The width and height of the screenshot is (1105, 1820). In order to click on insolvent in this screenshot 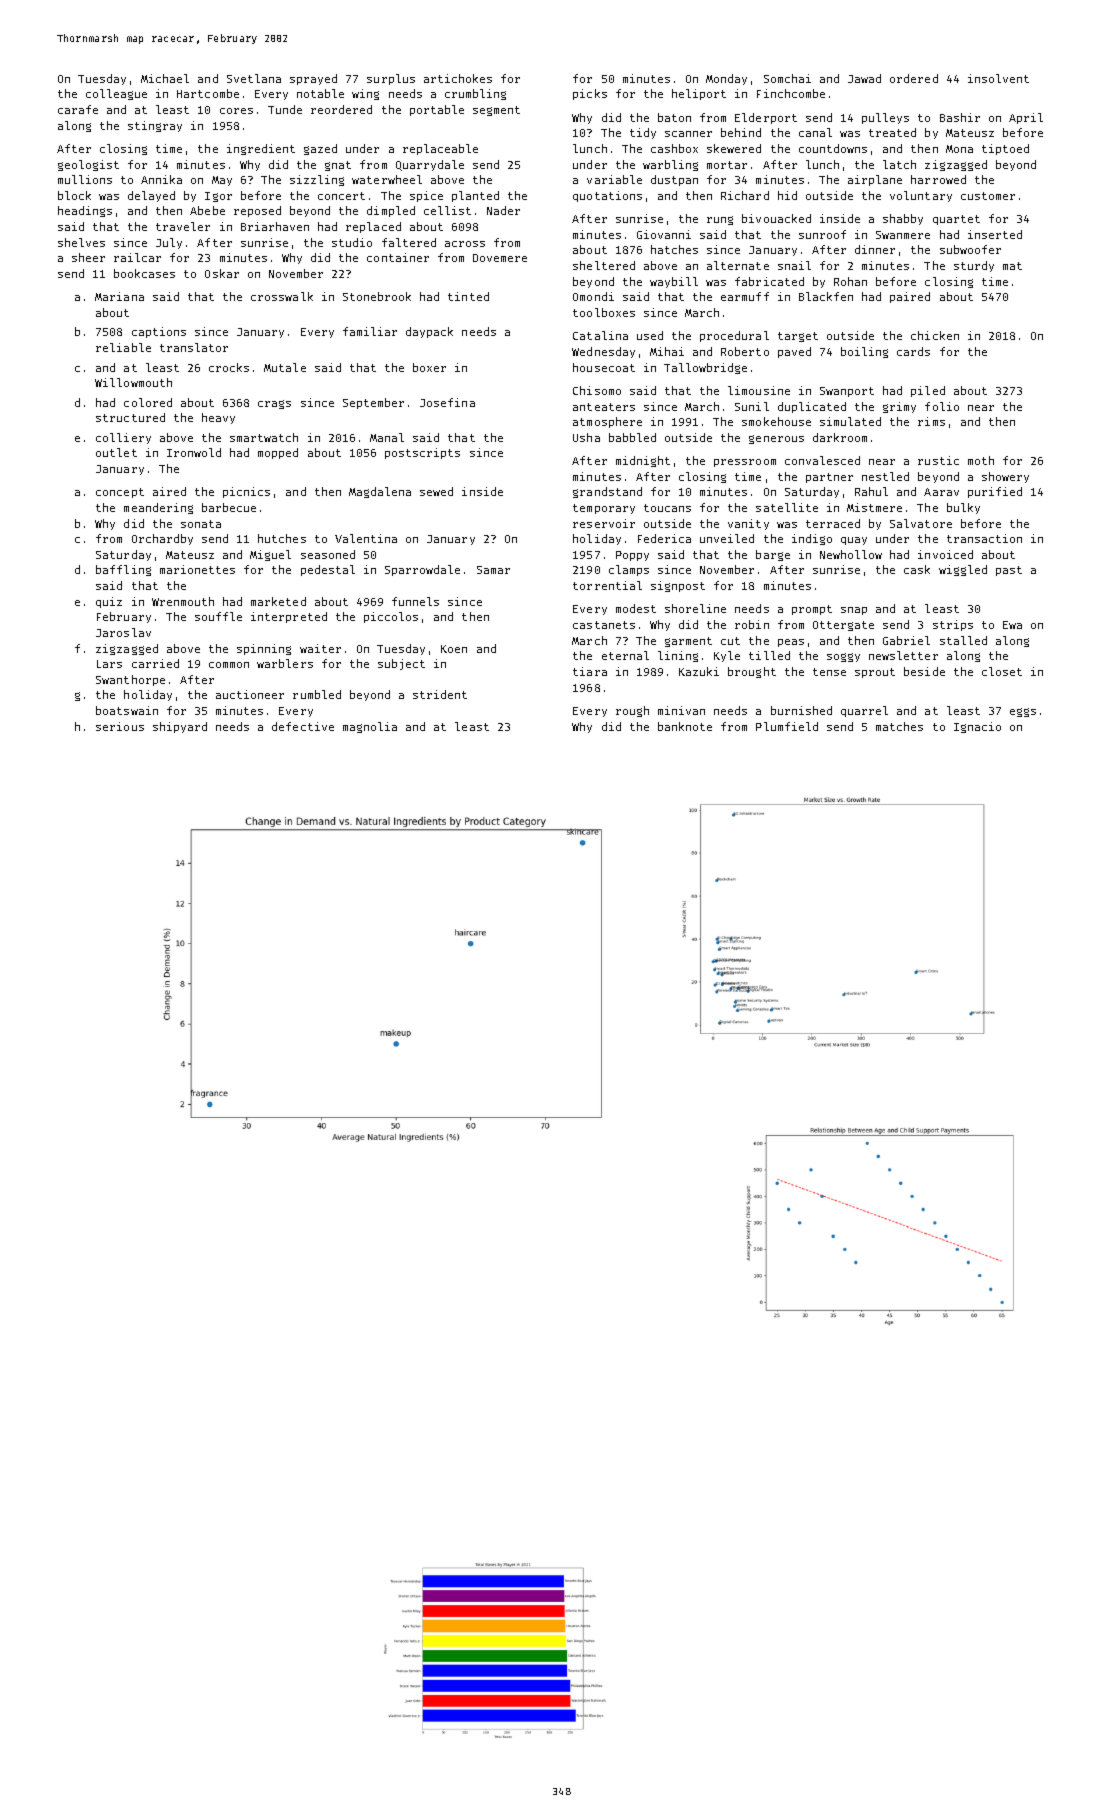, I will do `click(998, 78)`.
